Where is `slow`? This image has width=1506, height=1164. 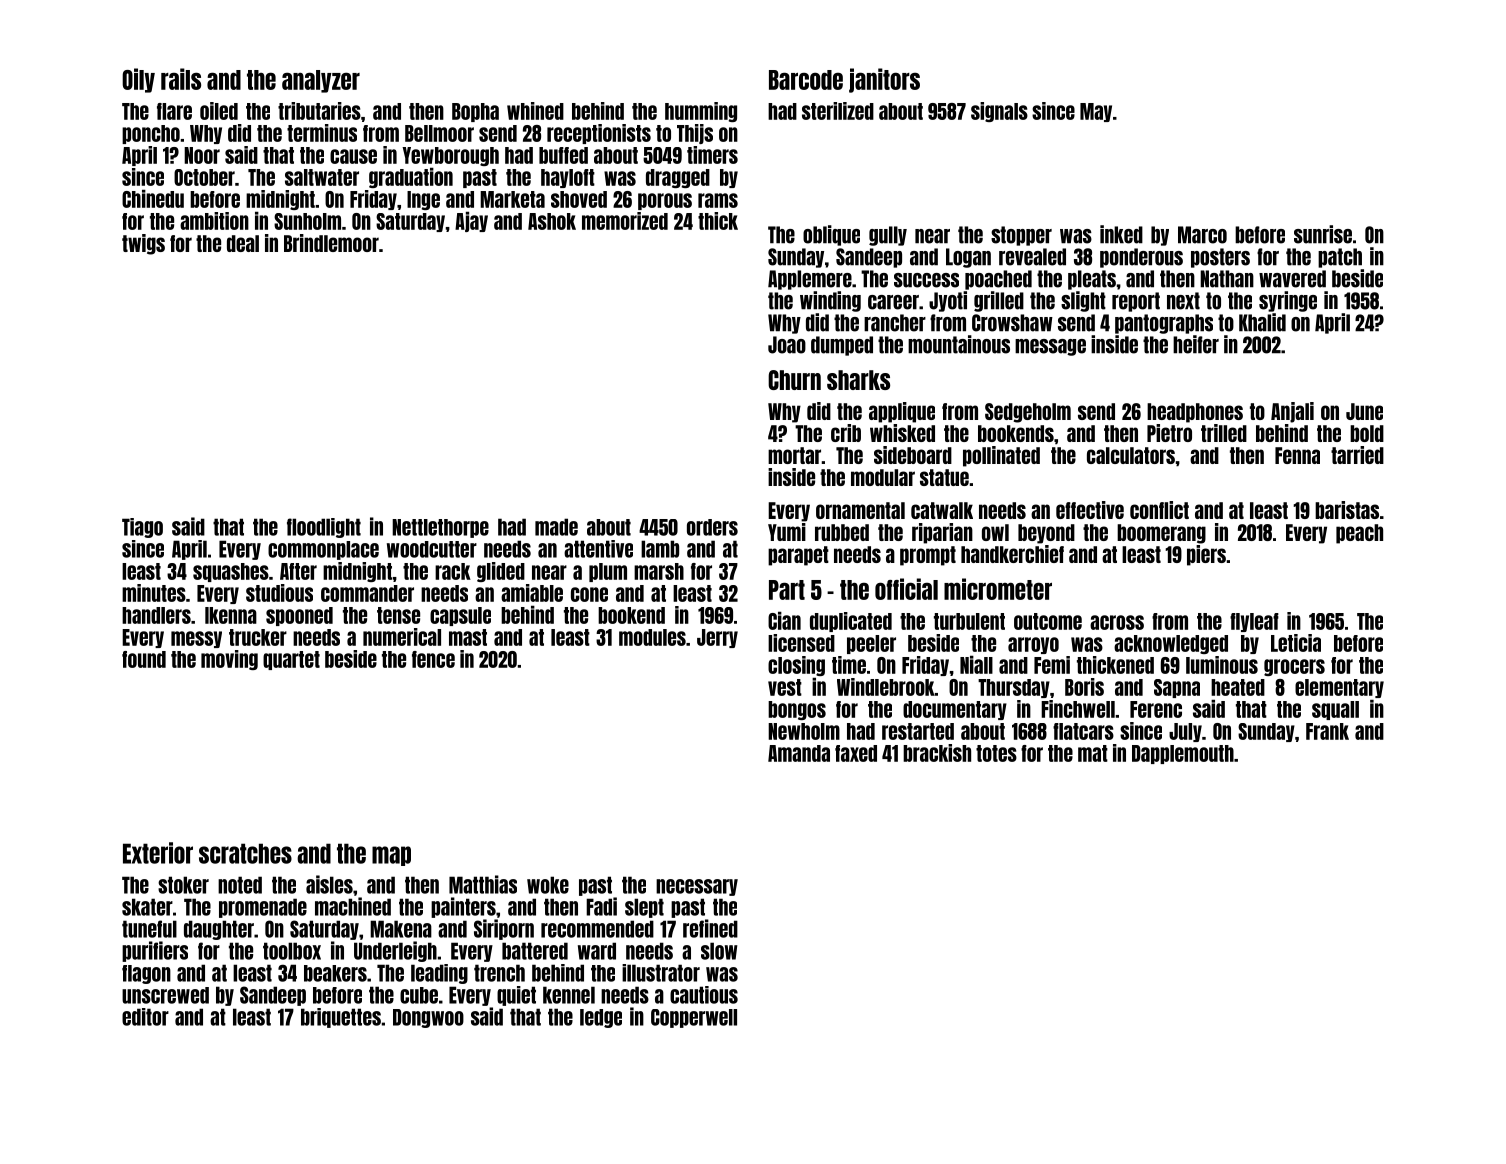 slow is located at coordinates (719, 951).
